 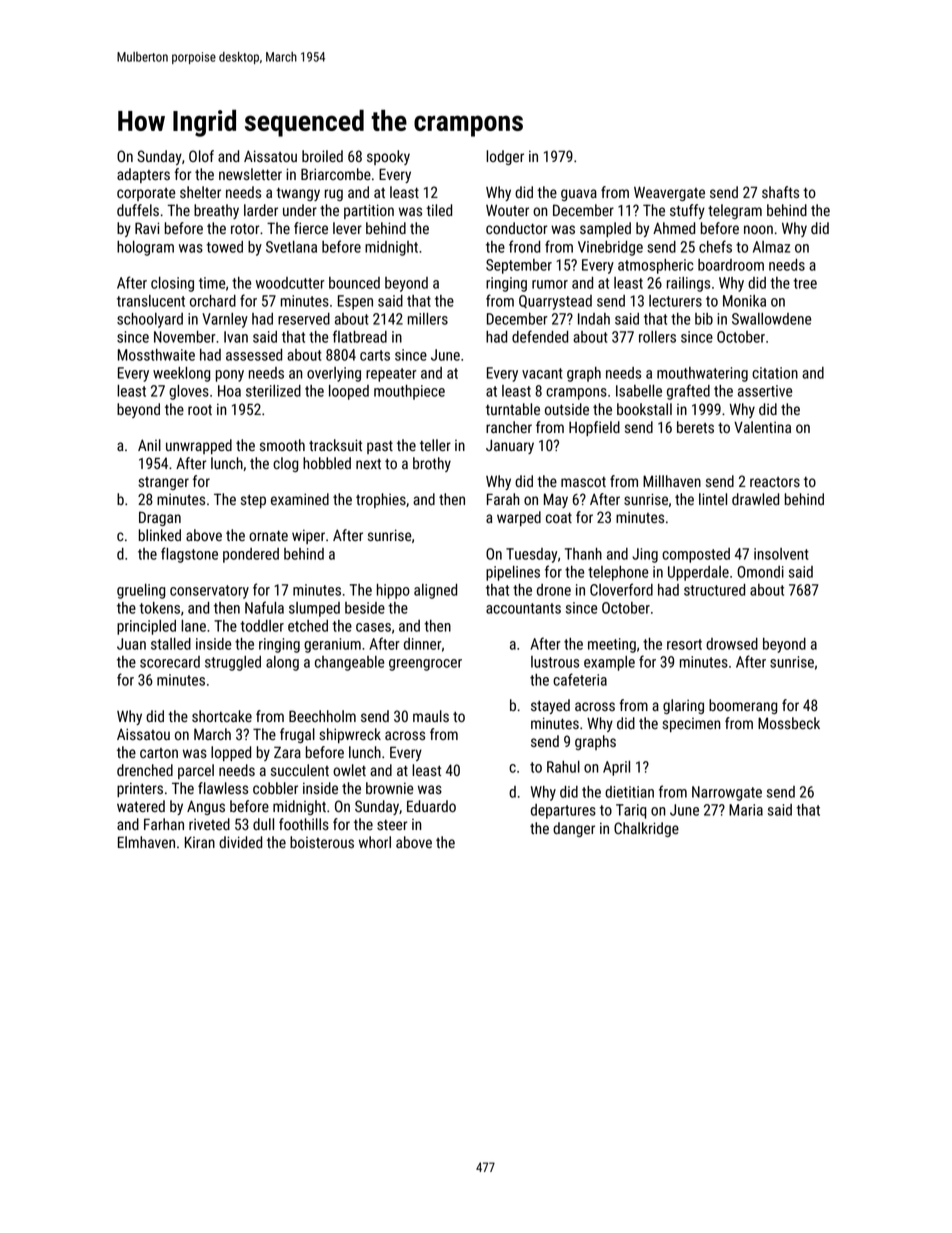 I want to click on orchard, so click(x=213, y=301).
